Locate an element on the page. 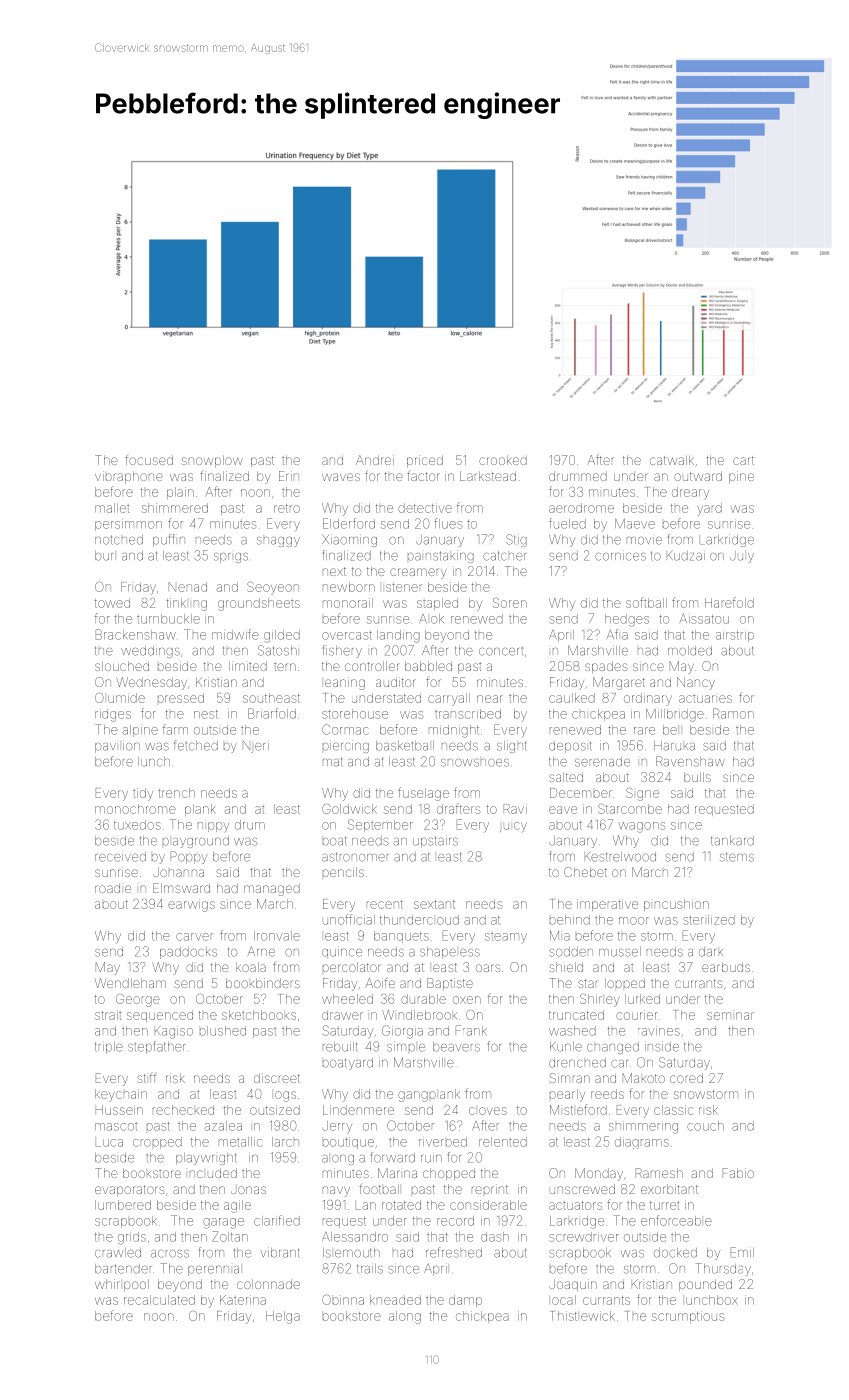 The height and width of the document is (1400, 849). snowplow is located at coordinates (212, 461).
